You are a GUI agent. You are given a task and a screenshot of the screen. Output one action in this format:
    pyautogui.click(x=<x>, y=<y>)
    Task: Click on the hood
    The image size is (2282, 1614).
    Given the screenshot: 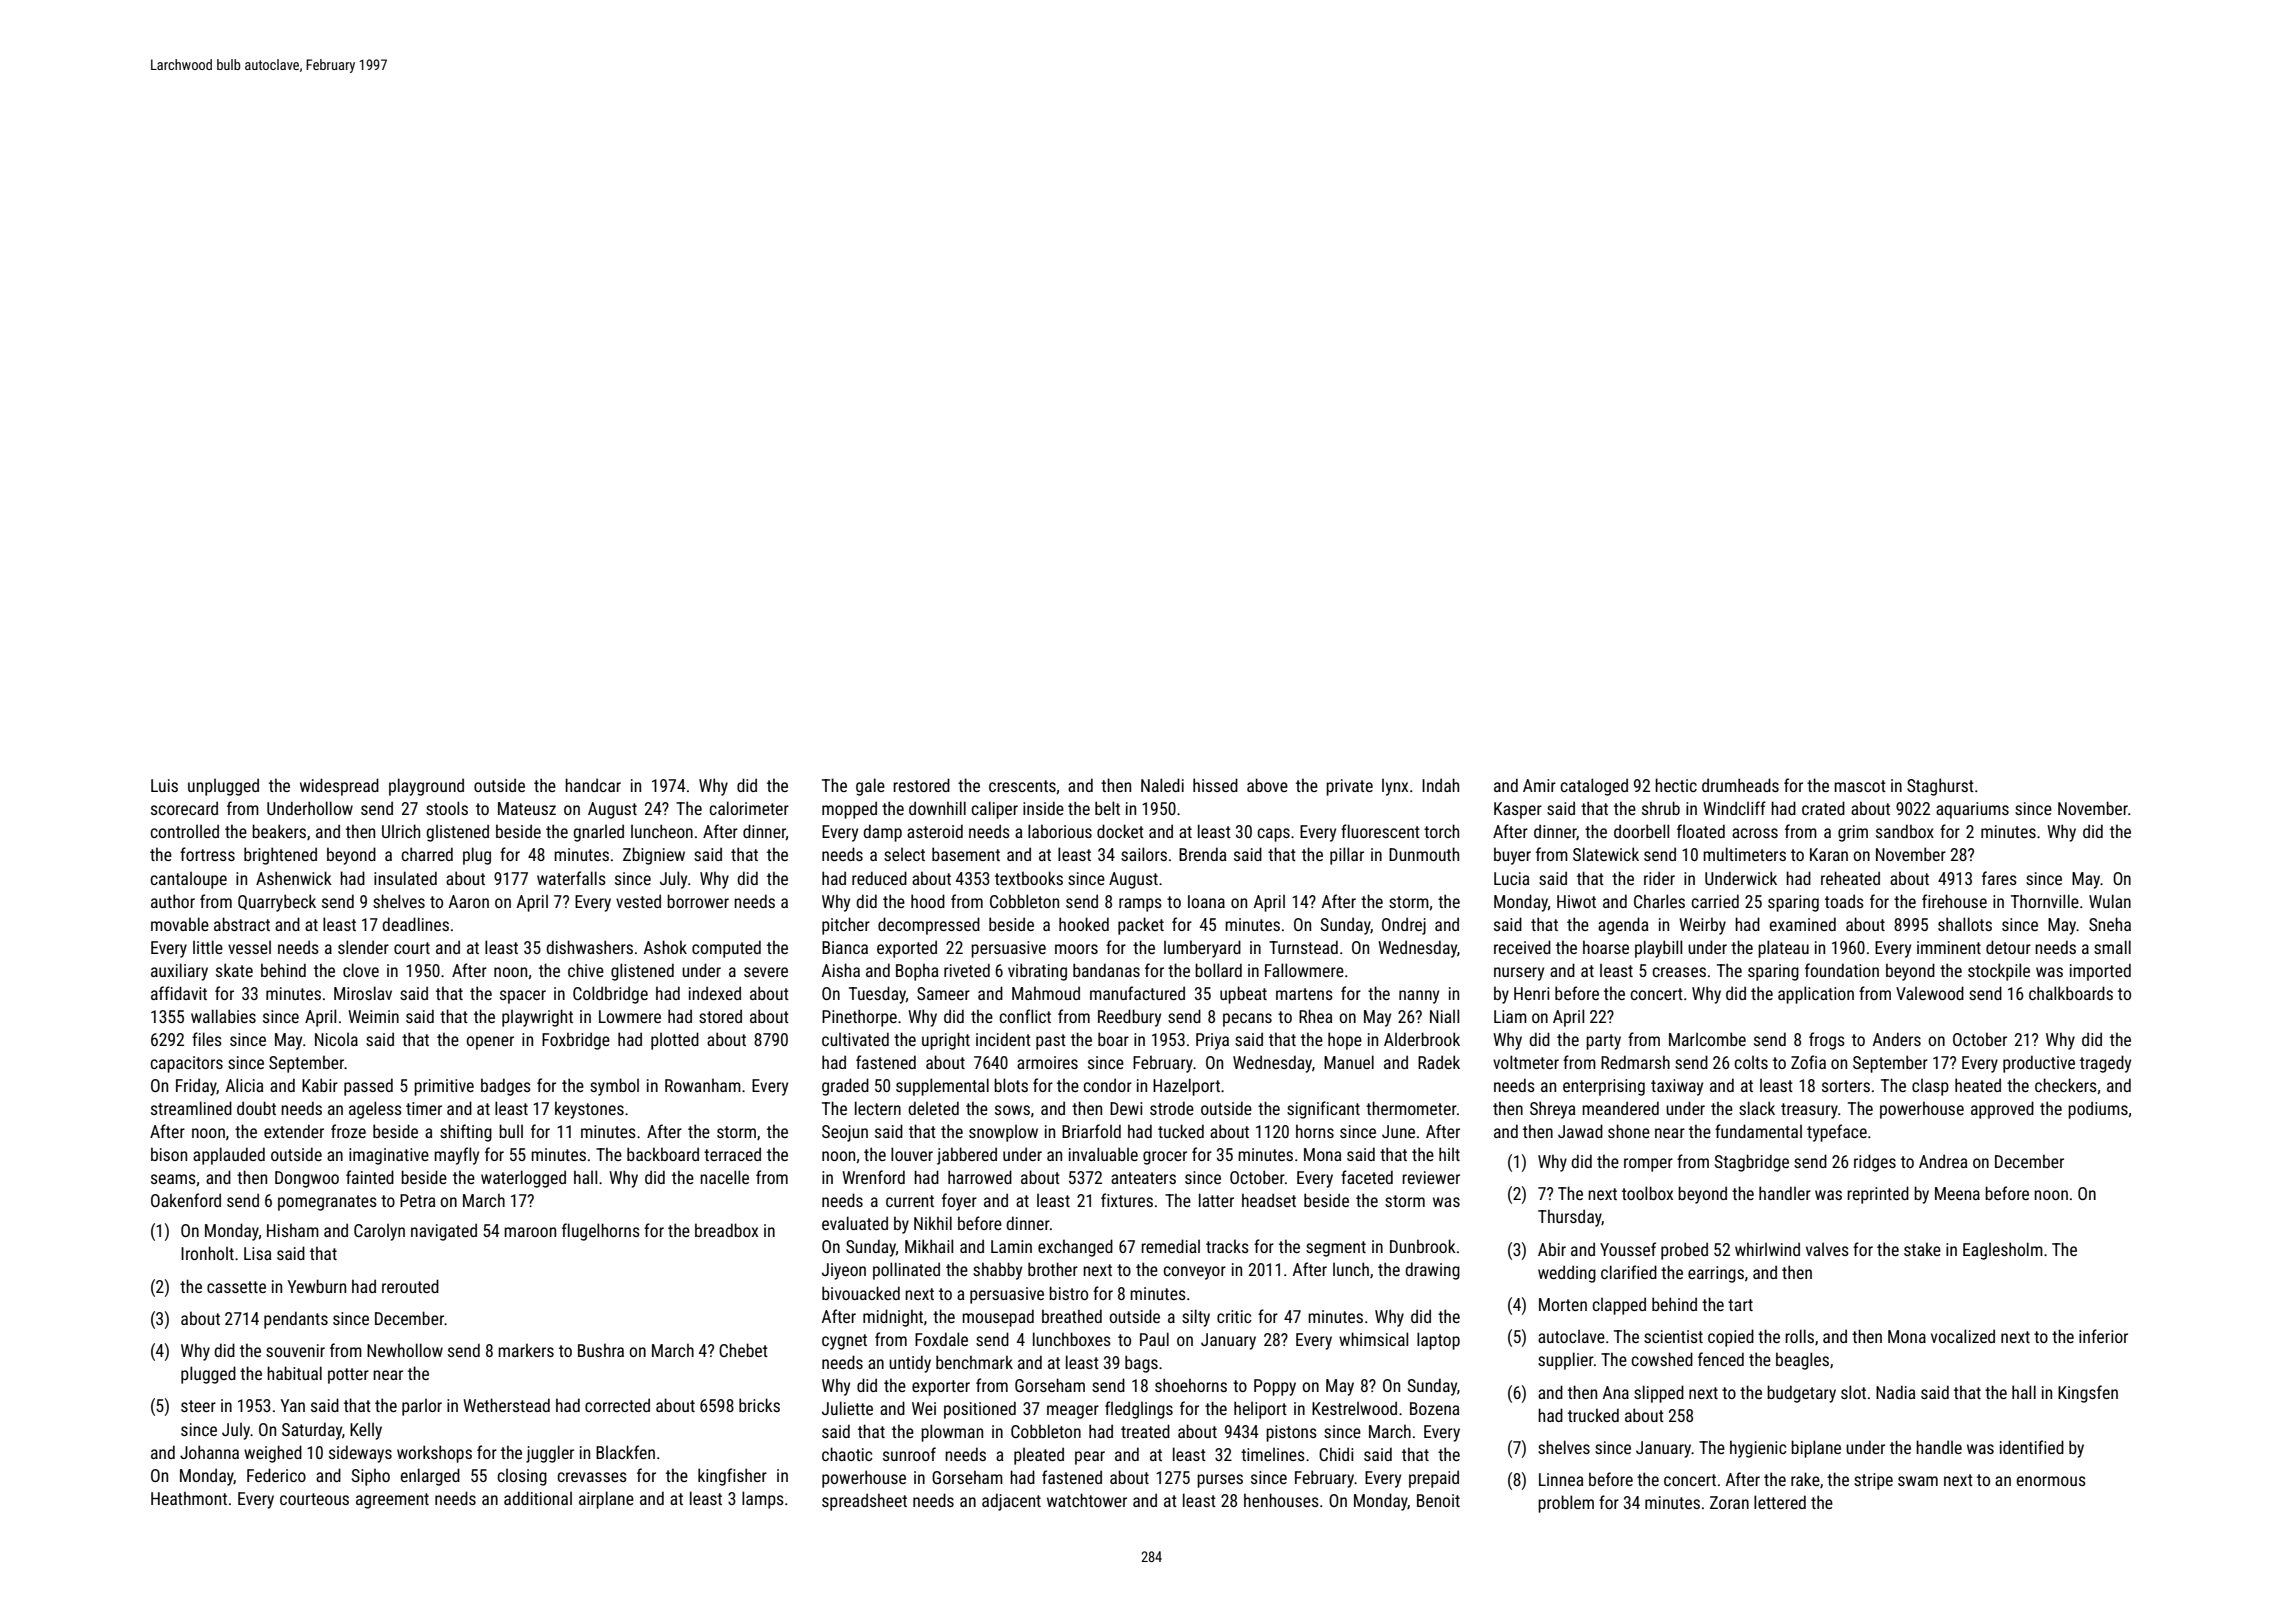 What is the action you would take?
    pyautogui.click(x=928, y=901)
